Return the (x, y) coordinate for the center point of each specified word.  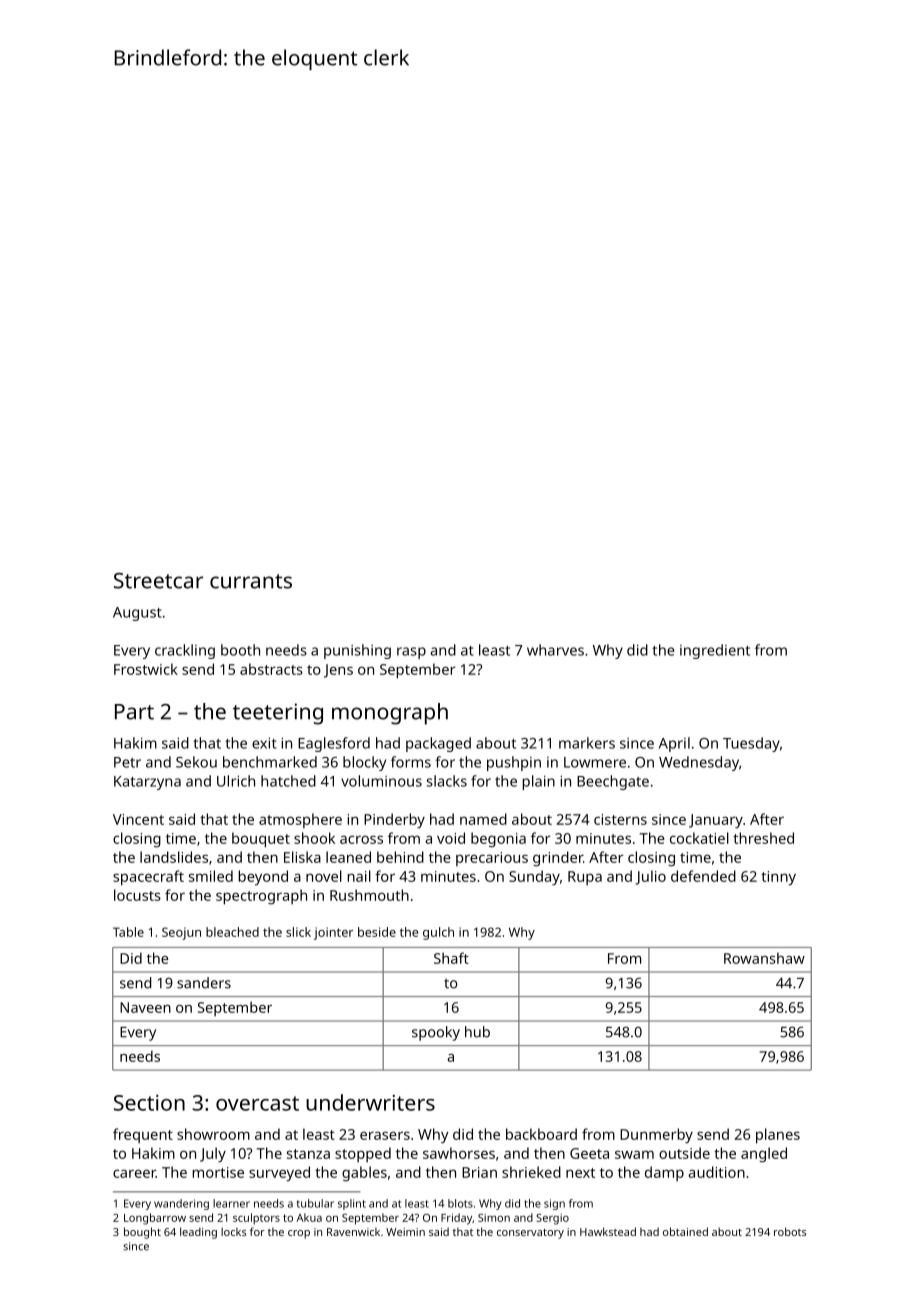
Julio (650, 877)
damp (664, 1173)
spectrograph (261, 897)
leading (198, 1233)
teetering (278, 714)
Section (149, 1103)
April (674, 744)
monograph (390, 714)
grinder (558, 859)
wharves (555, 650)
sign (554, 1204)
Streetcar (158, 581)
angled (764, 1155)
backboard (541, 1134)
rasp (411, 653)
